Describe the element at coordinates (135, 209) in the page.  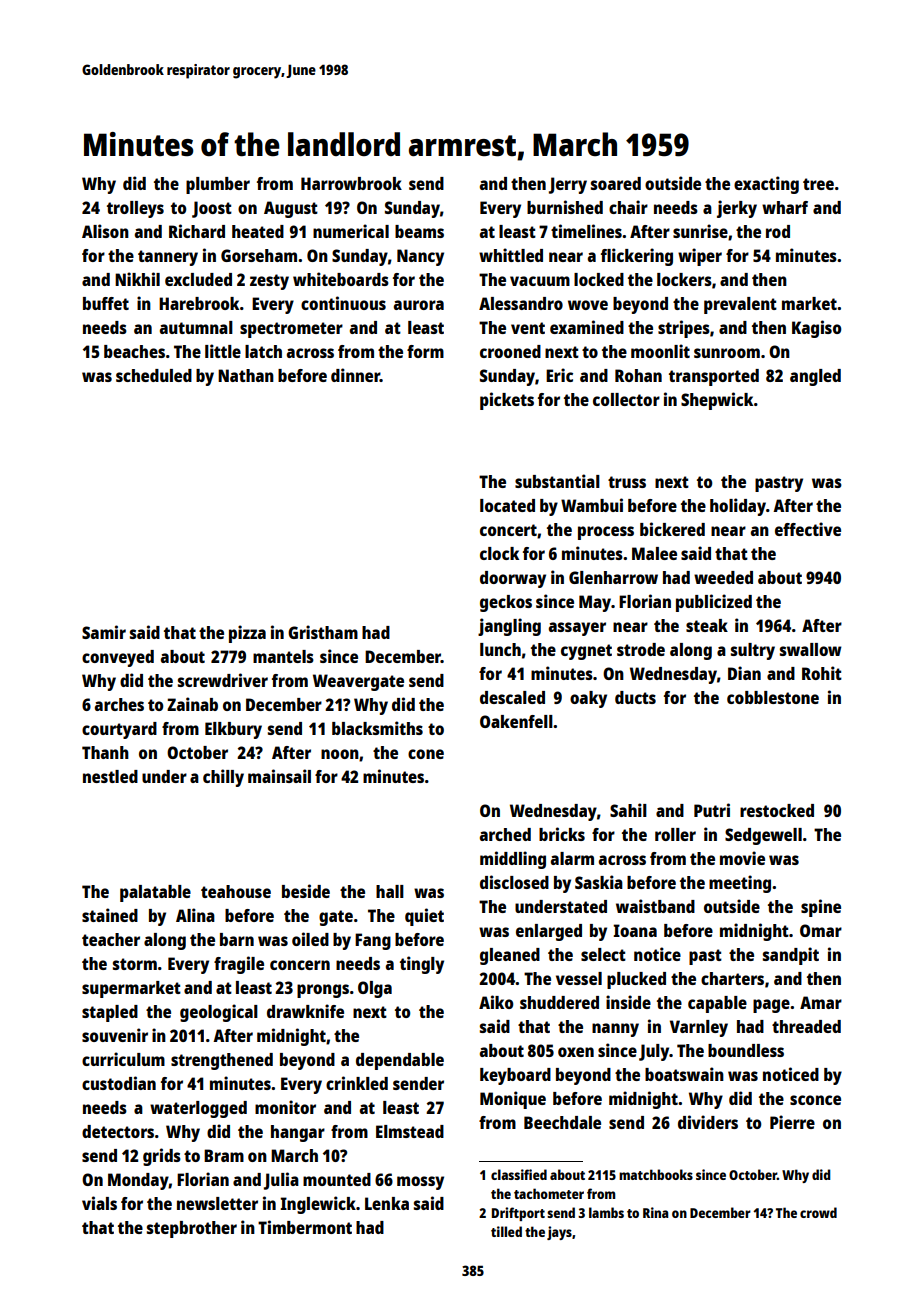
I see `trolleys` at that location.
